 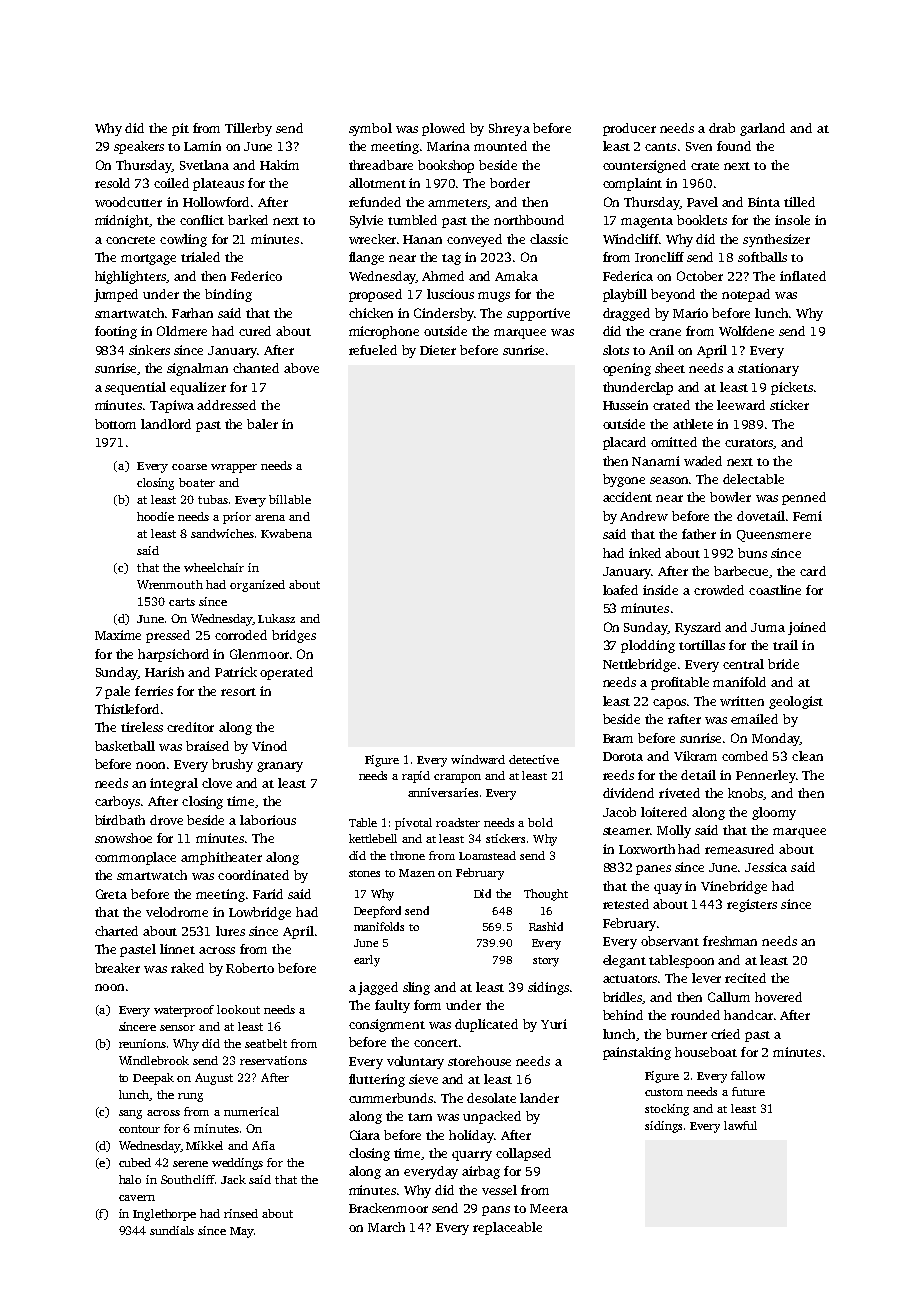 I want to click on story, so click(x=546, y=962).
